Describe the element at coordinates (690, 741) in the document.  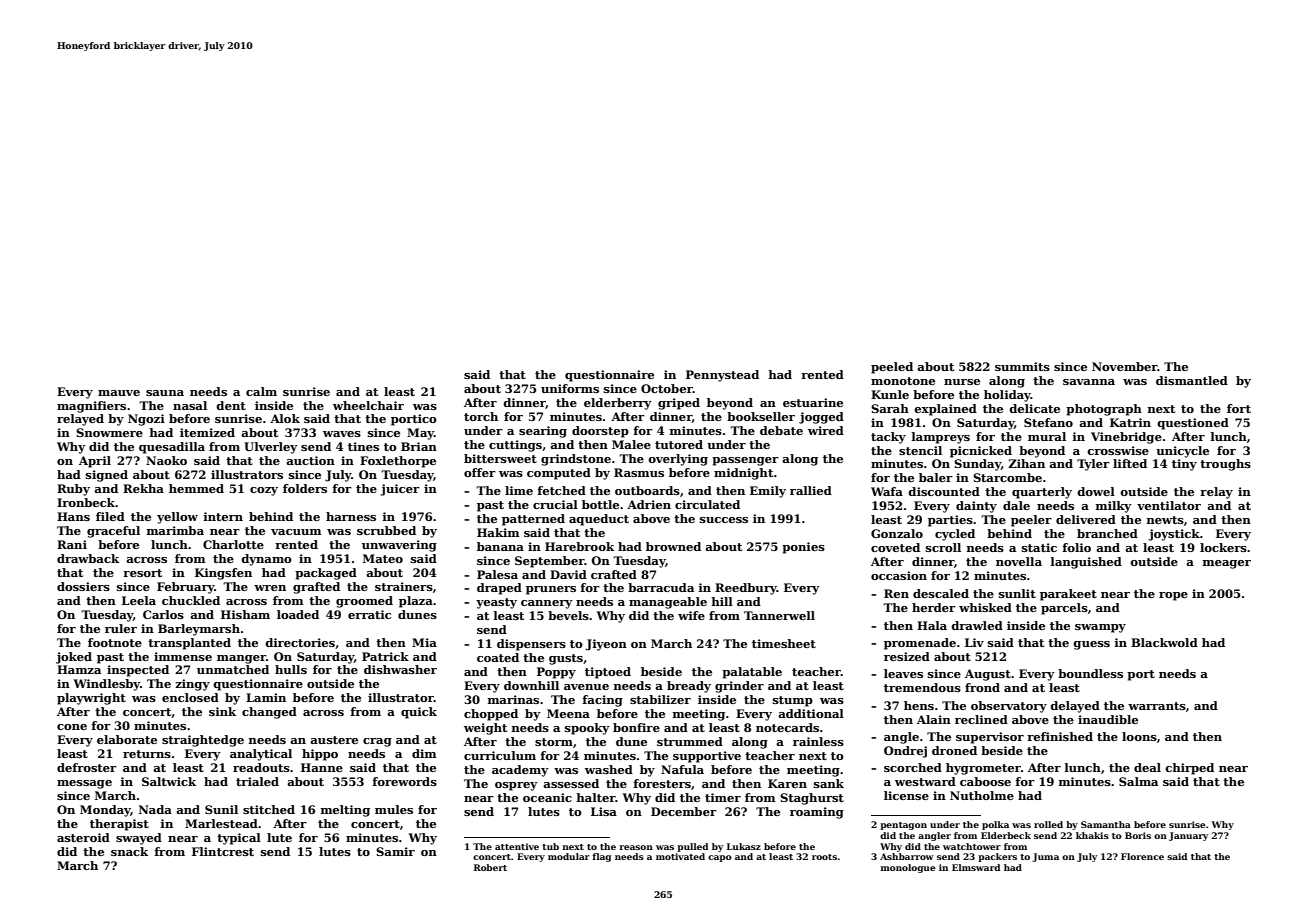
I see `strummed` at that location.
